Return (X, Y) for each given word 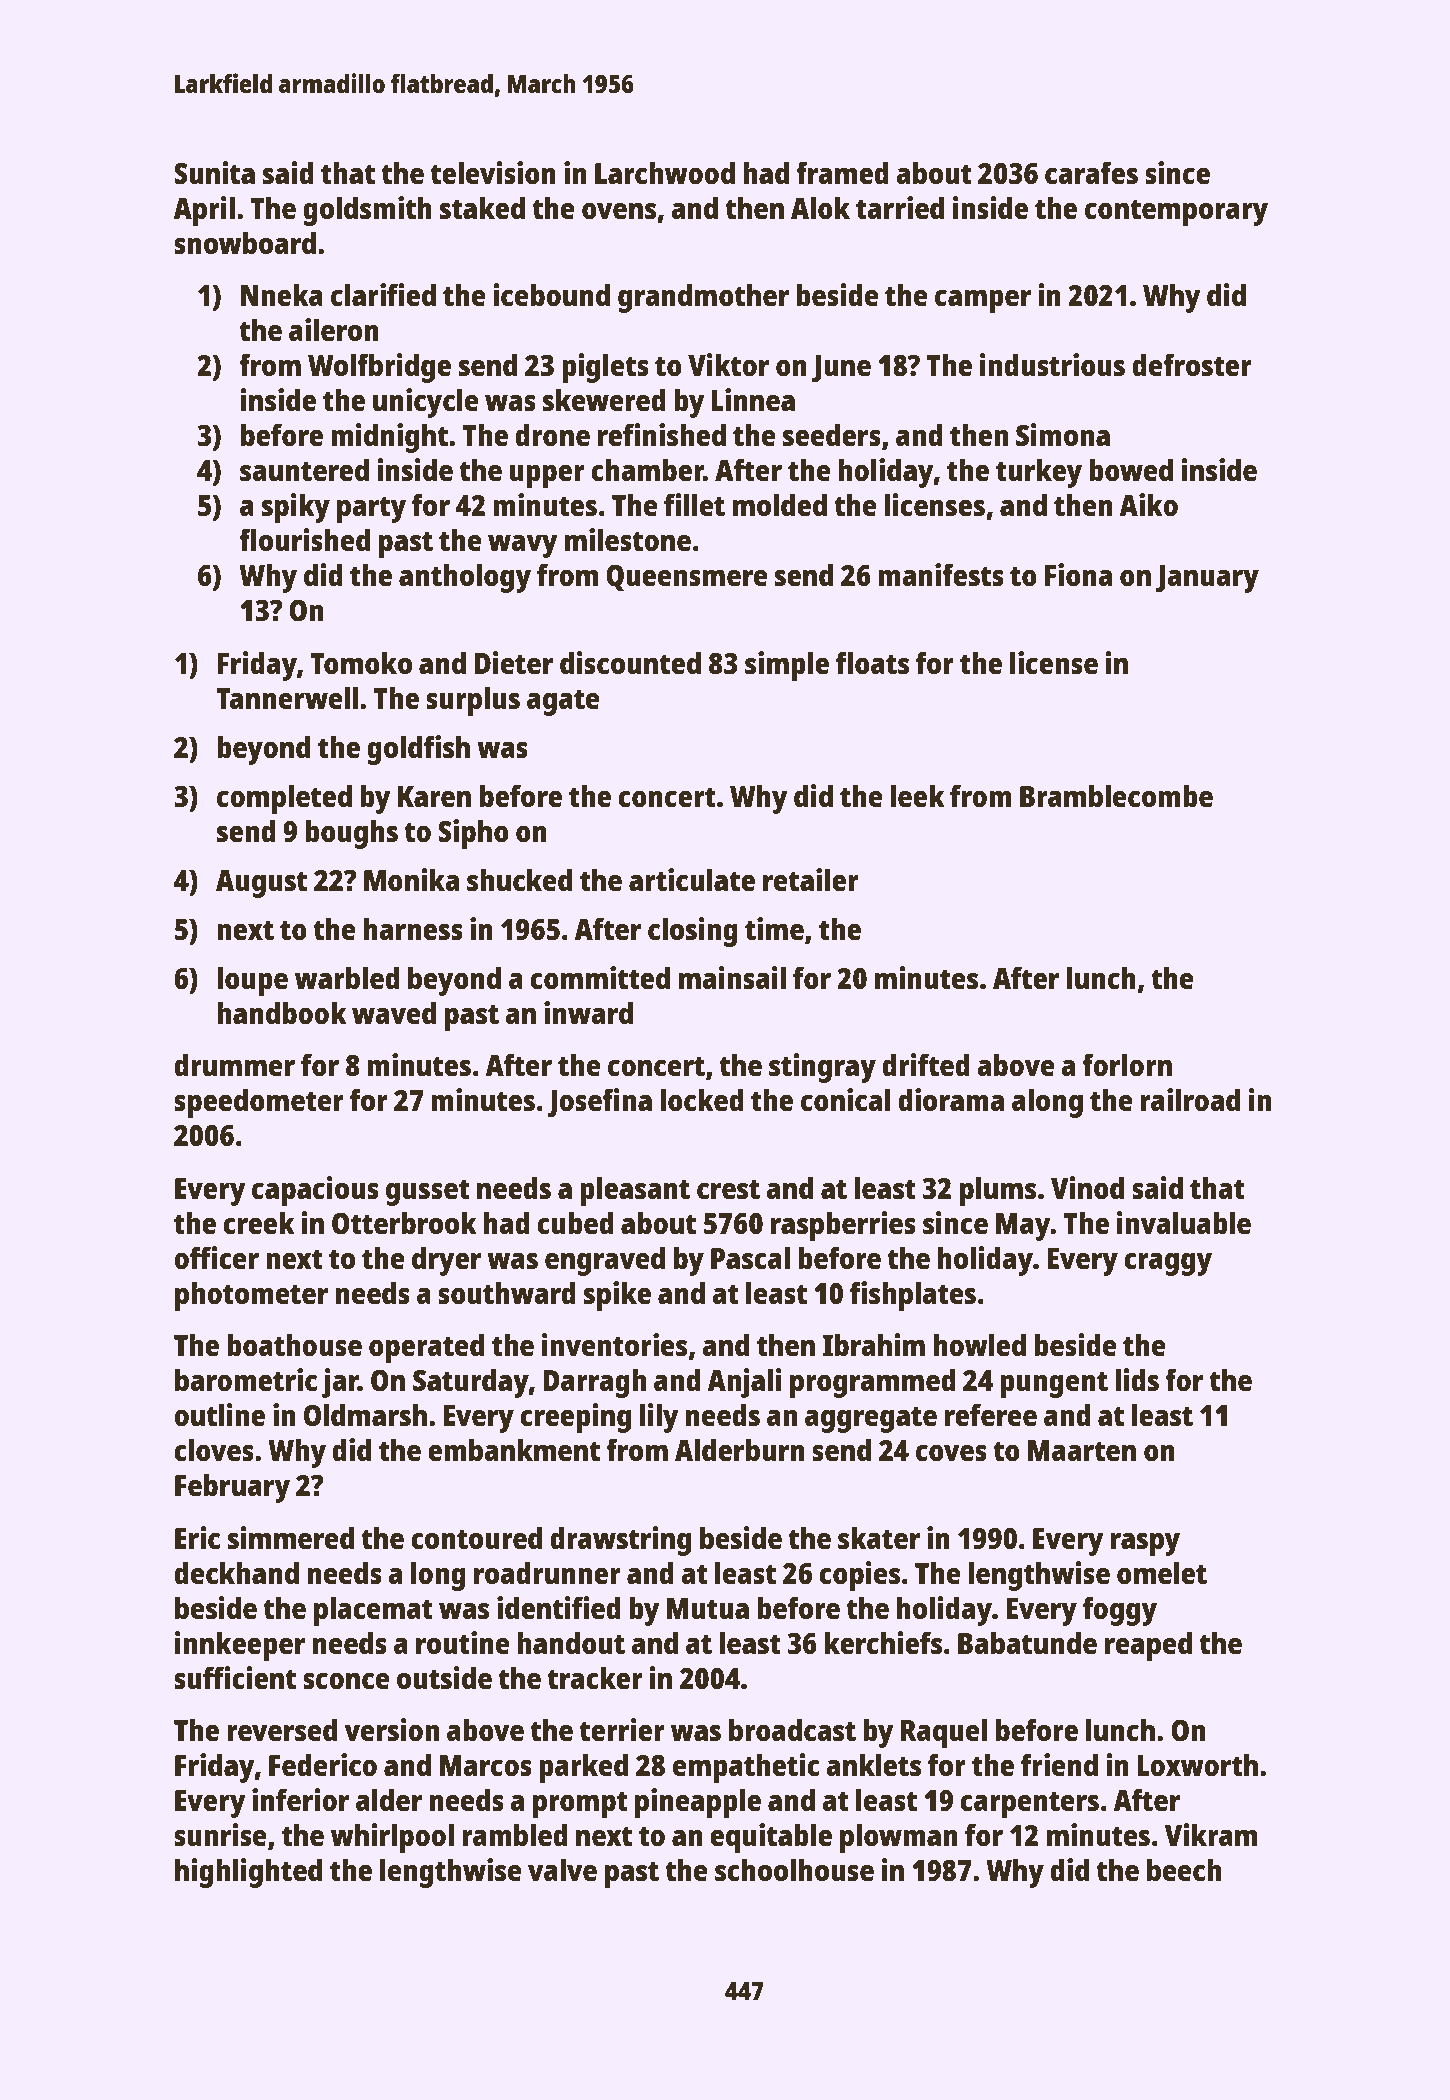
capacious (315, 1191)
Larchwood (665, 172)
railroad (1190, 1099)
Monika (411, 879)
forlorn (1127, 1064)
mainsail (732, 978)
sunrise (220, 1835)
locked (702, 1100)
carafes (1091, 173)
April (204, 211)
